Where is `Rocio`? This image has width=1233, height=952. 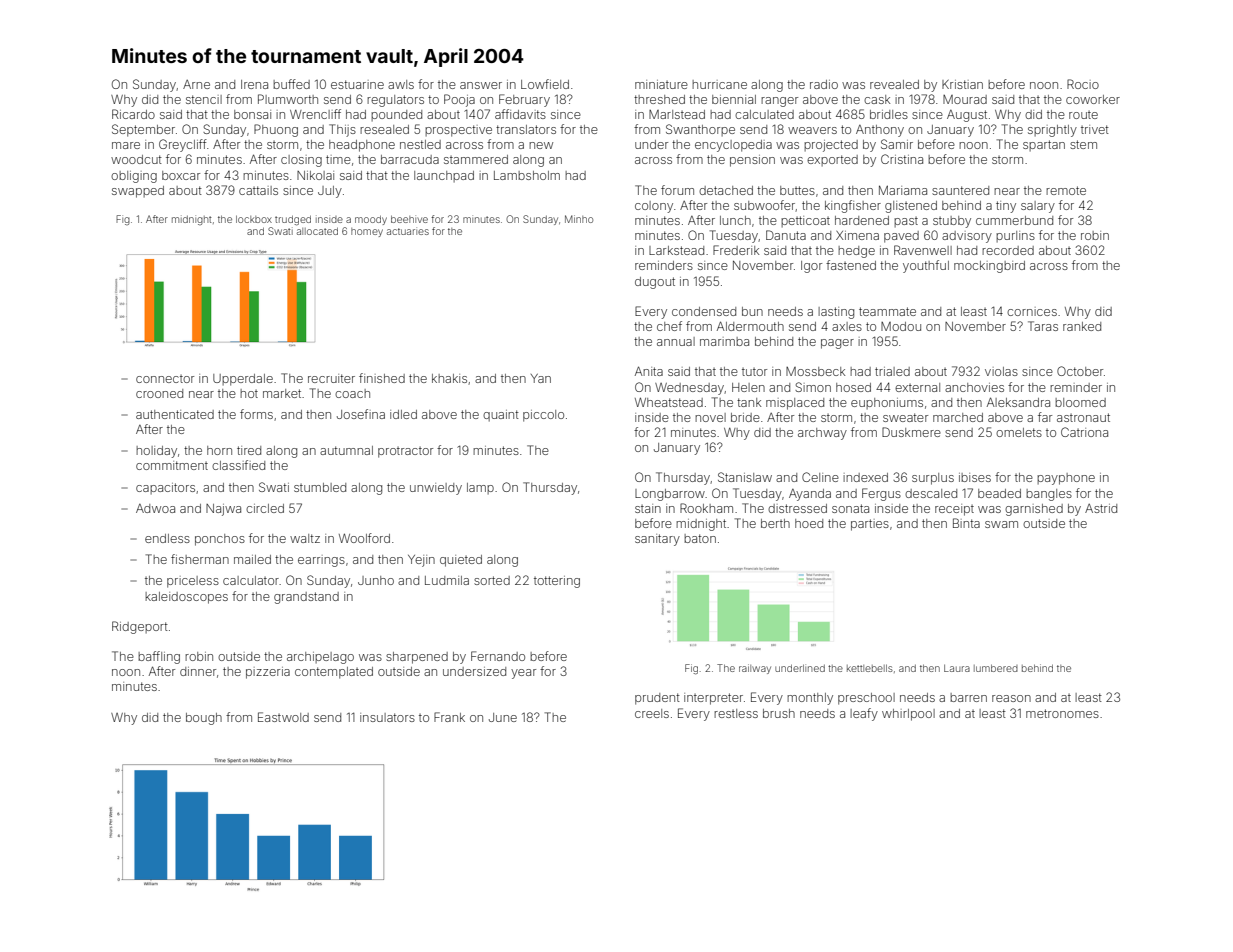
Rocio is located at coordinates (1083, 84).
